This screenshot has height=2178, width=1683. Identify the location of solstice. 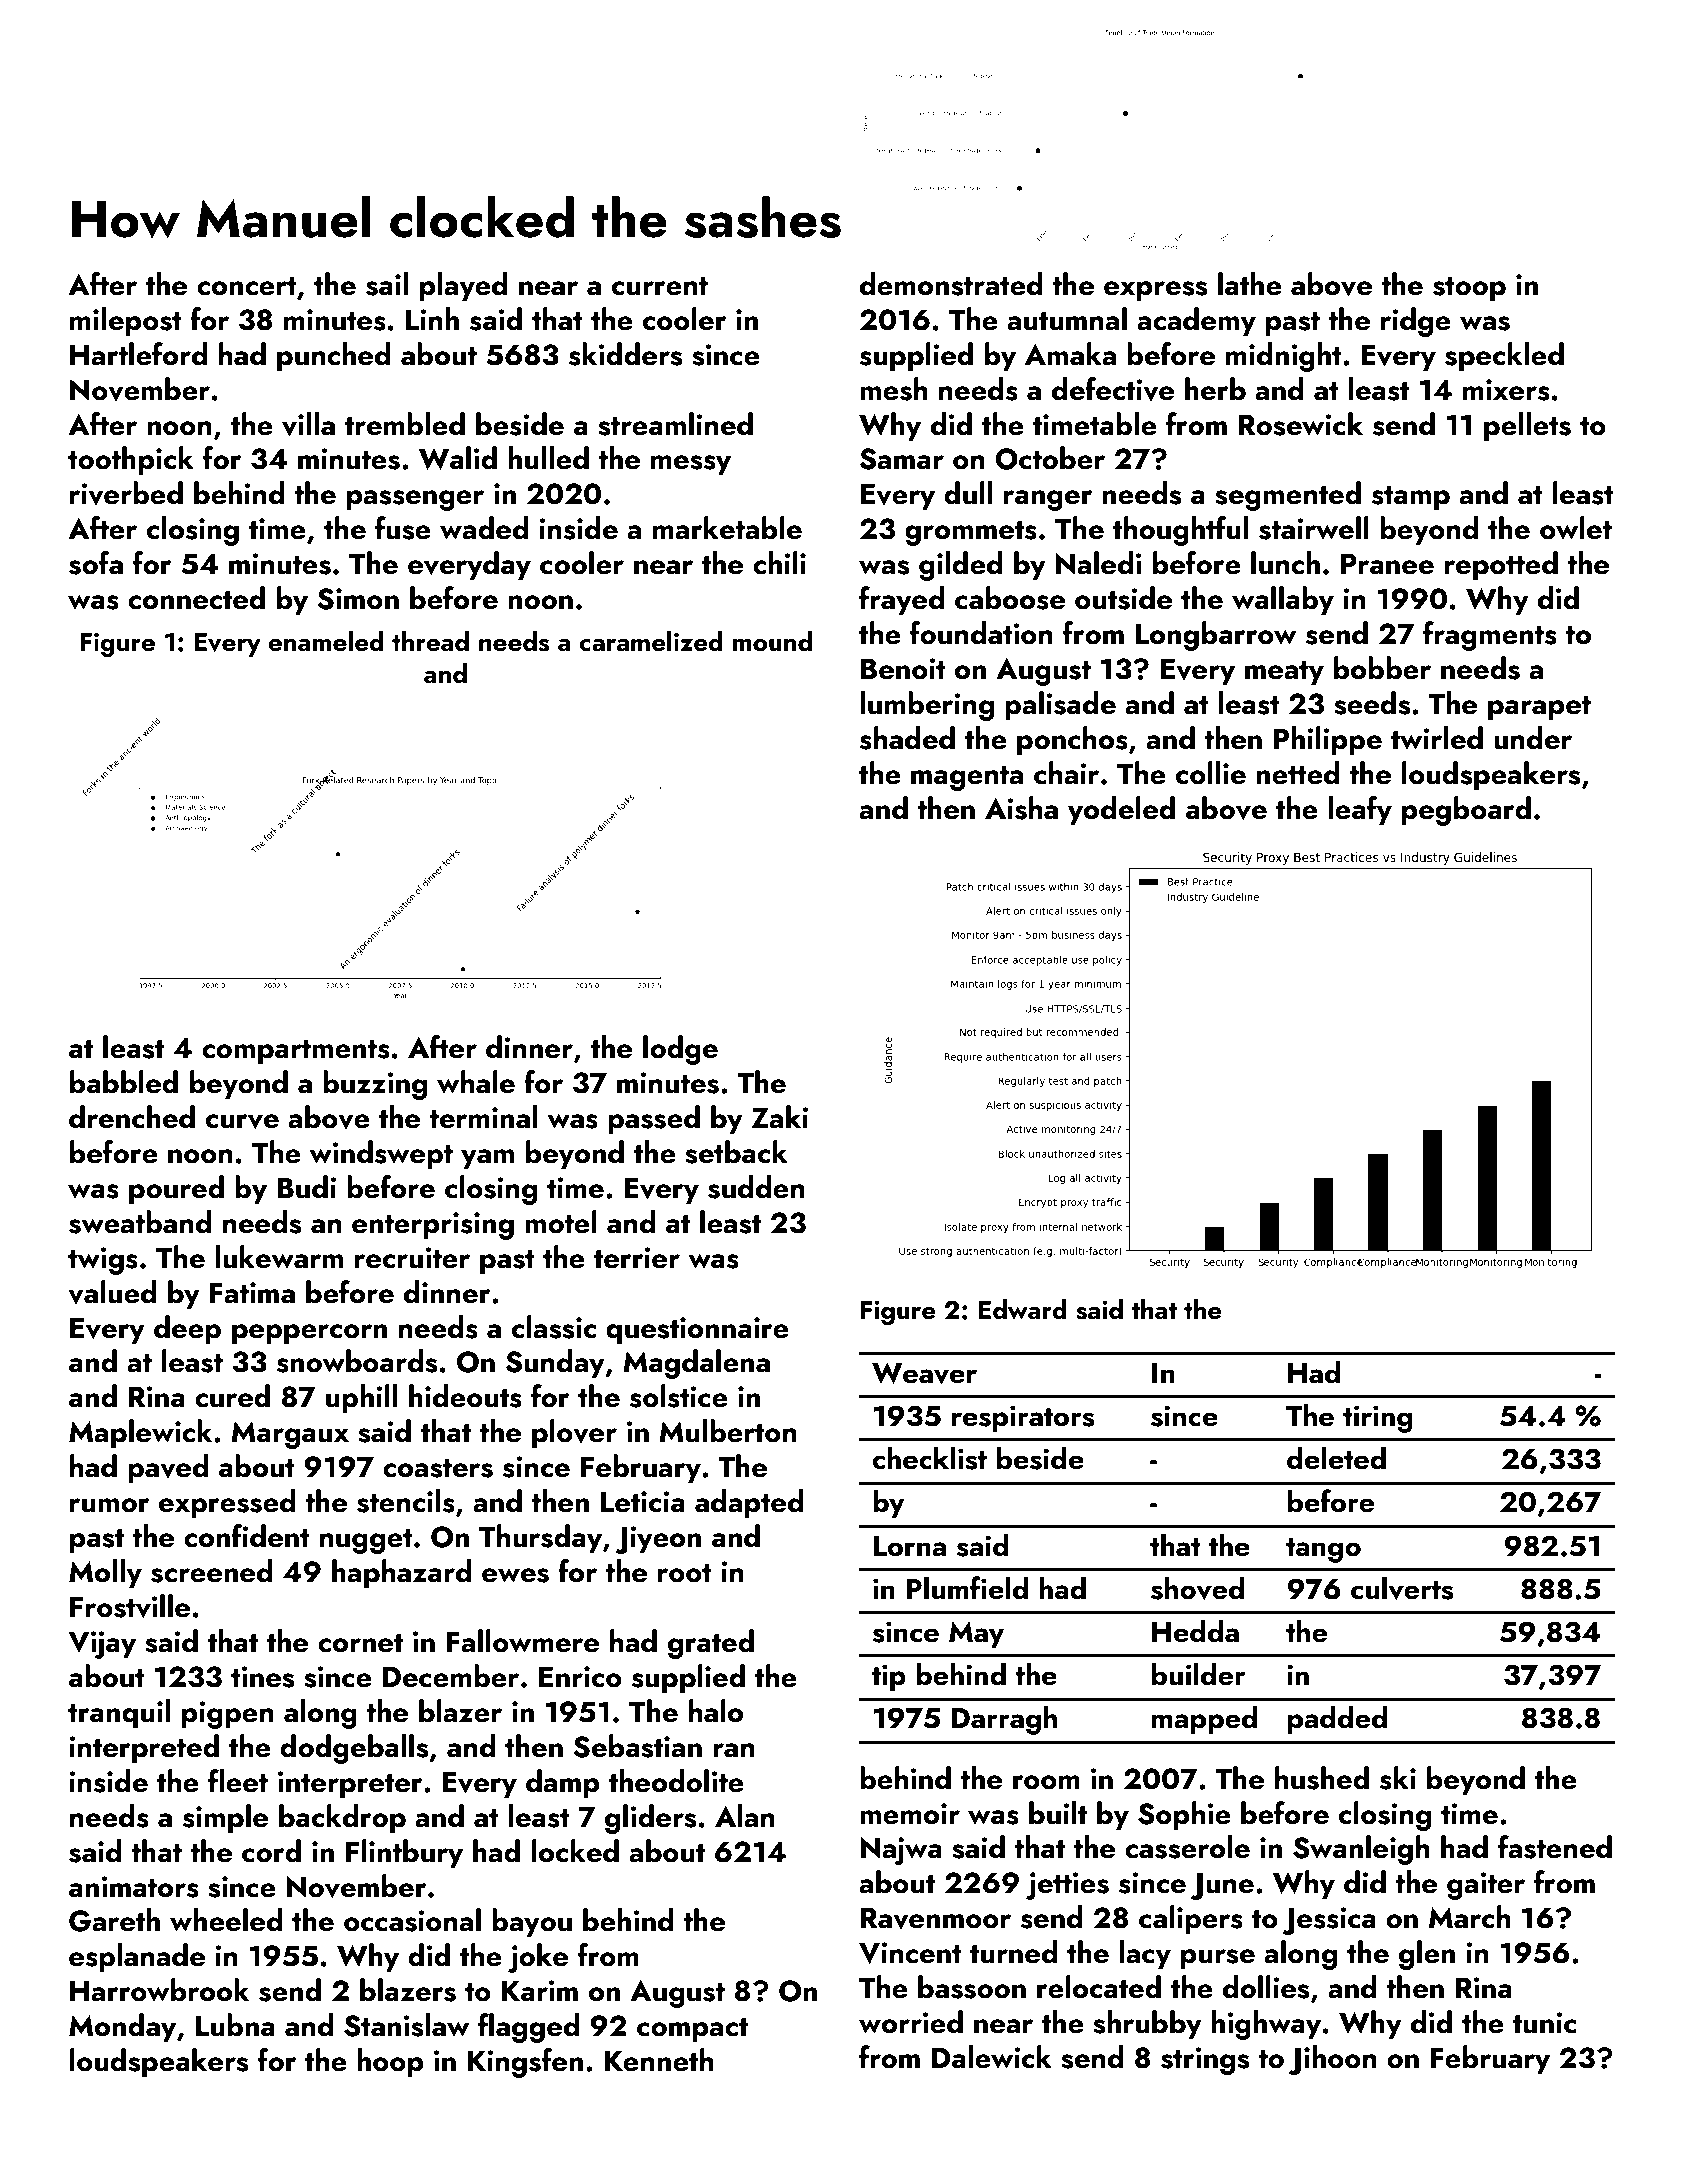
(679, 1396).
